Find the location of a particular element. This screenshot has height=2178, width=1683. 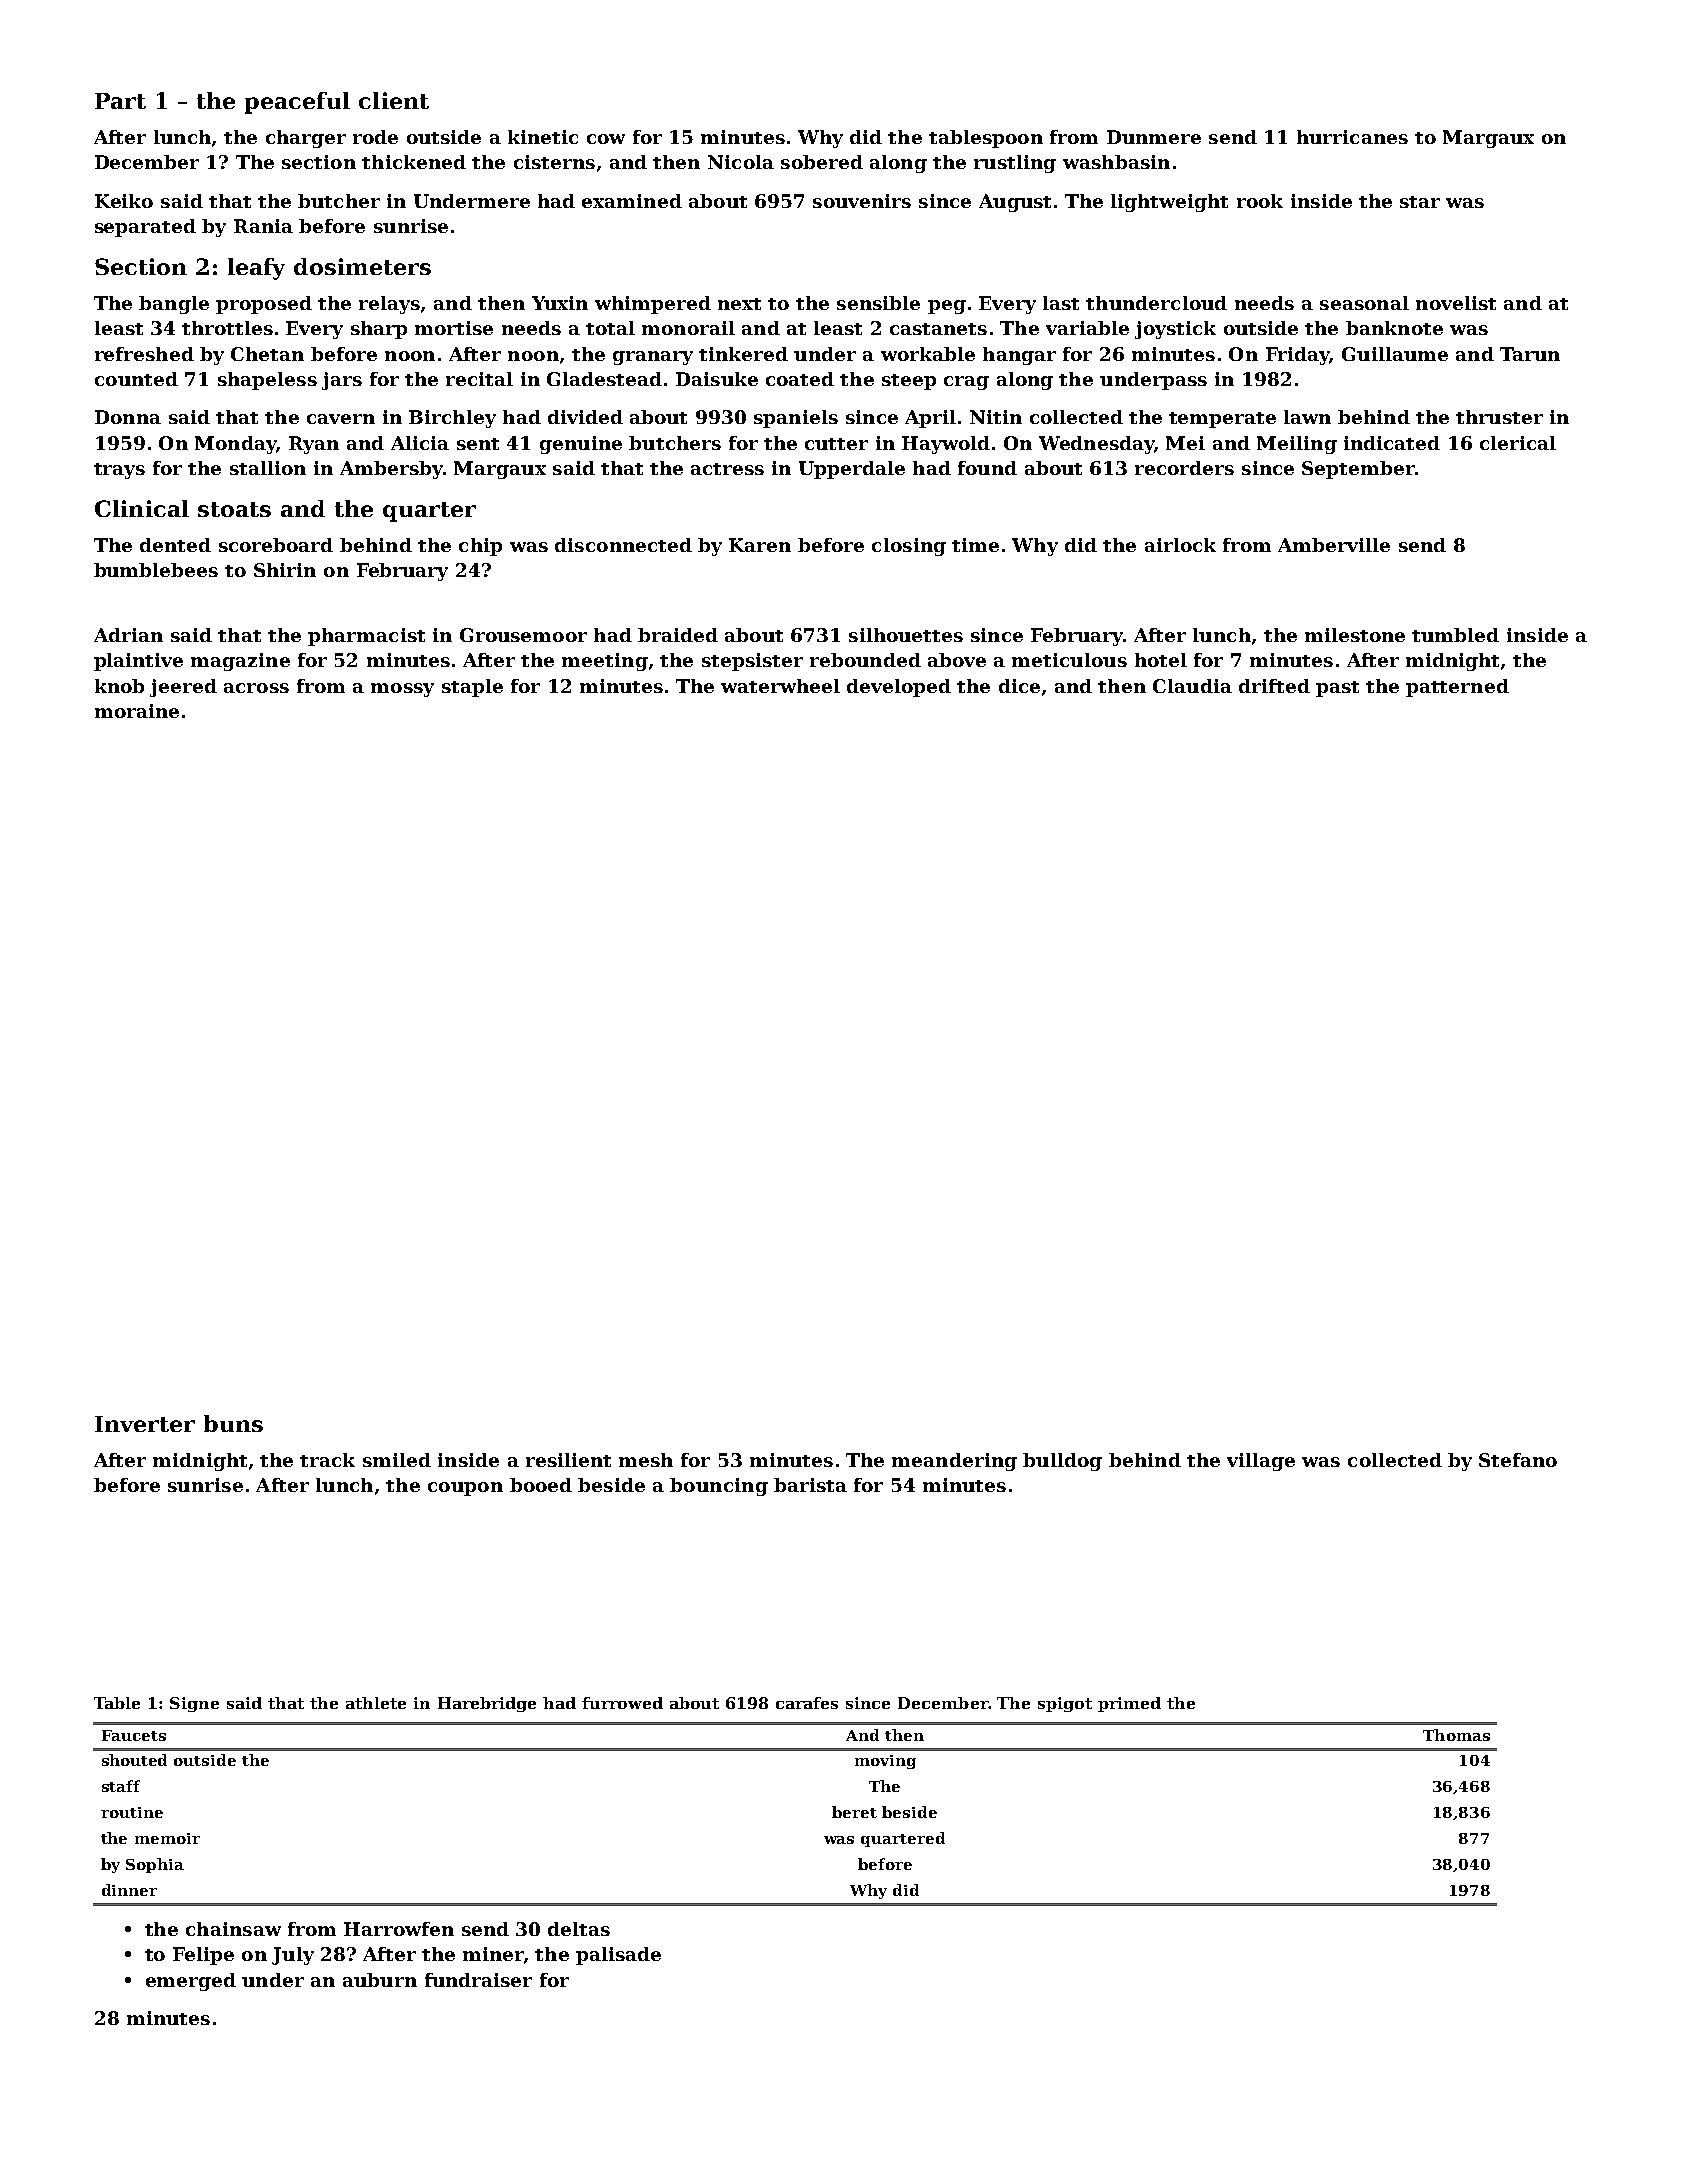

mesh is located at coordinates (646, 1460).
